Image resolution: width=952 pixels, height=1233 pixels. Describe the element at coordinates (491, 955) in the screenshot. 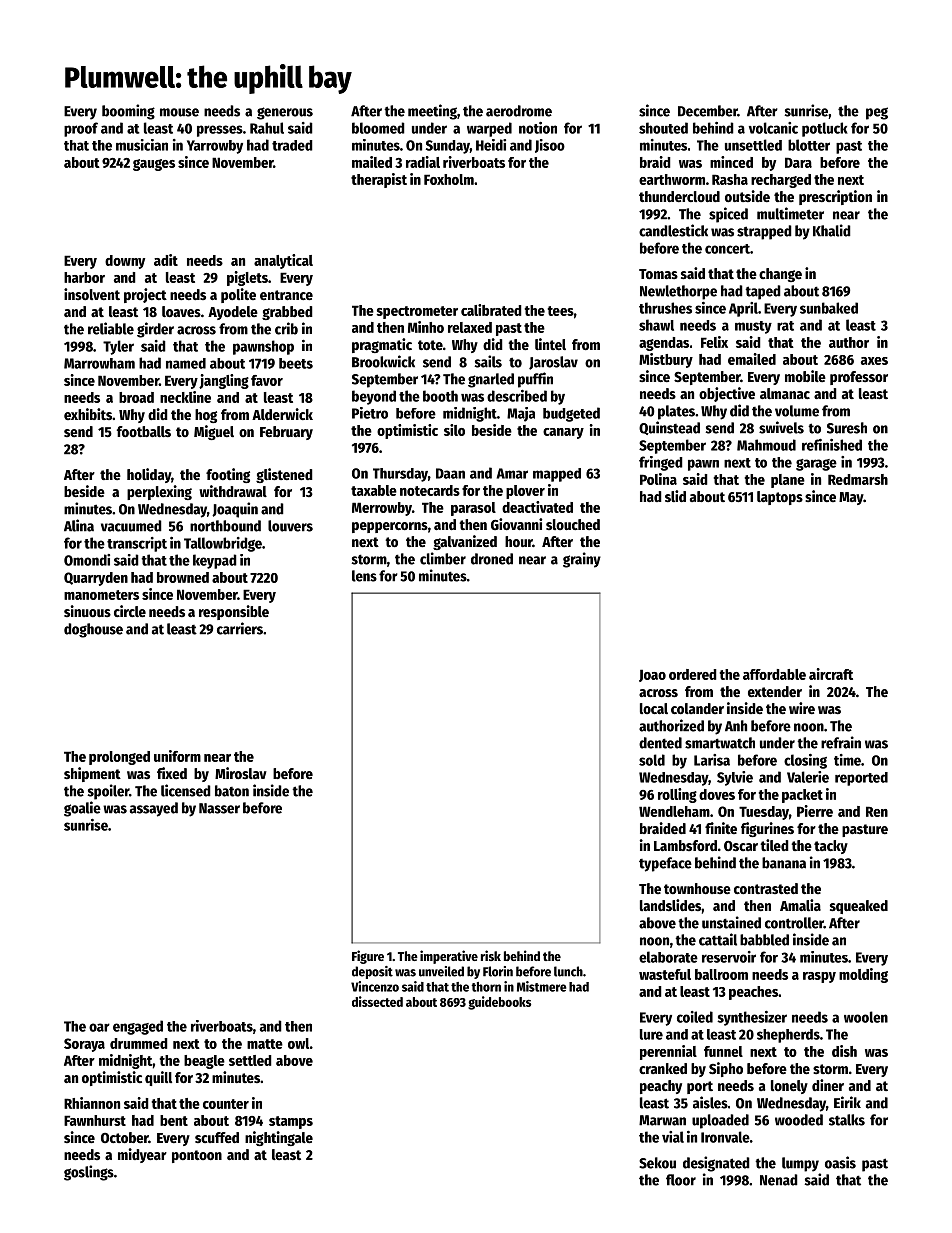

I see `risk` at that location.
